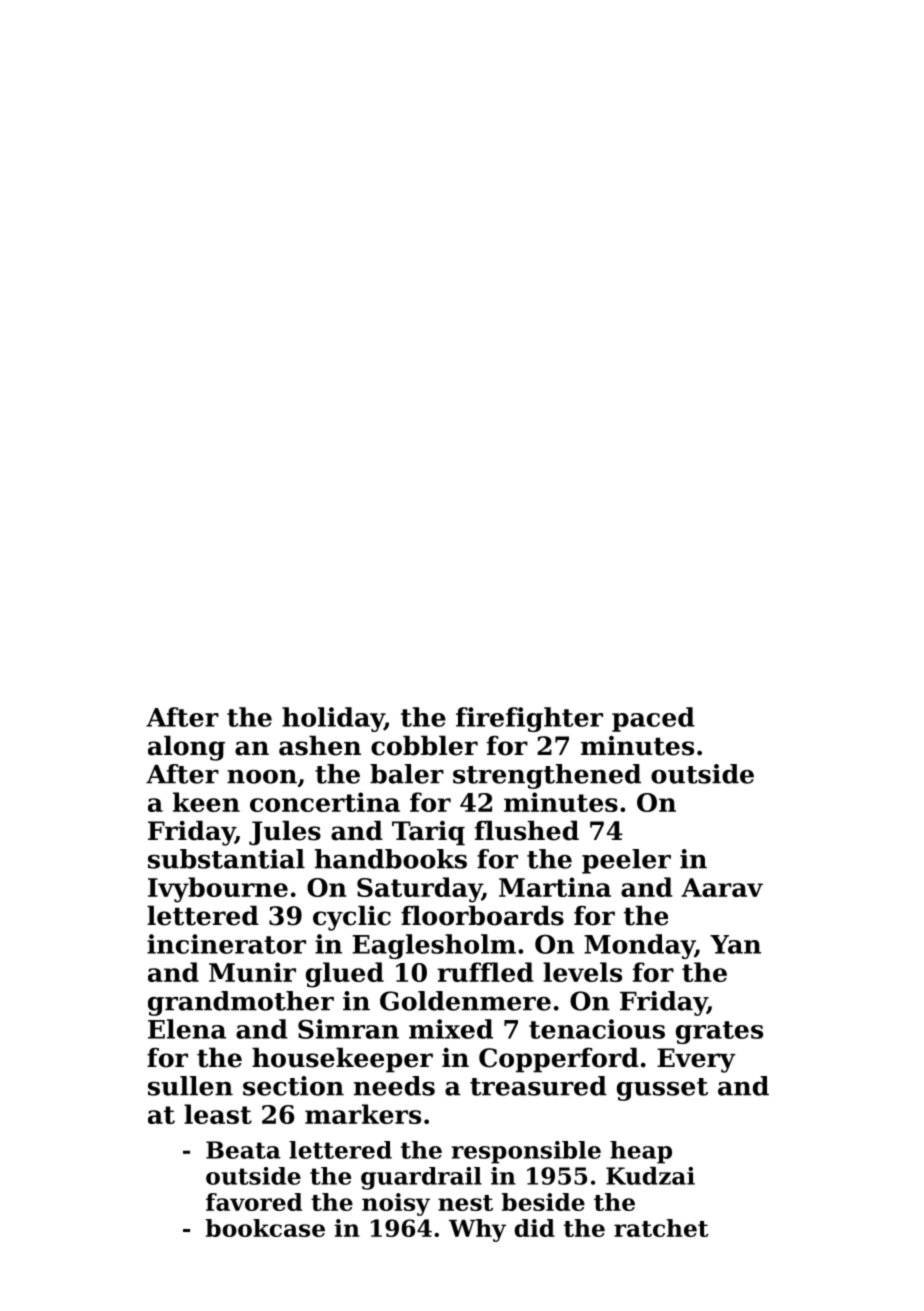  I want to click on responsible, so click(526, 1152).
